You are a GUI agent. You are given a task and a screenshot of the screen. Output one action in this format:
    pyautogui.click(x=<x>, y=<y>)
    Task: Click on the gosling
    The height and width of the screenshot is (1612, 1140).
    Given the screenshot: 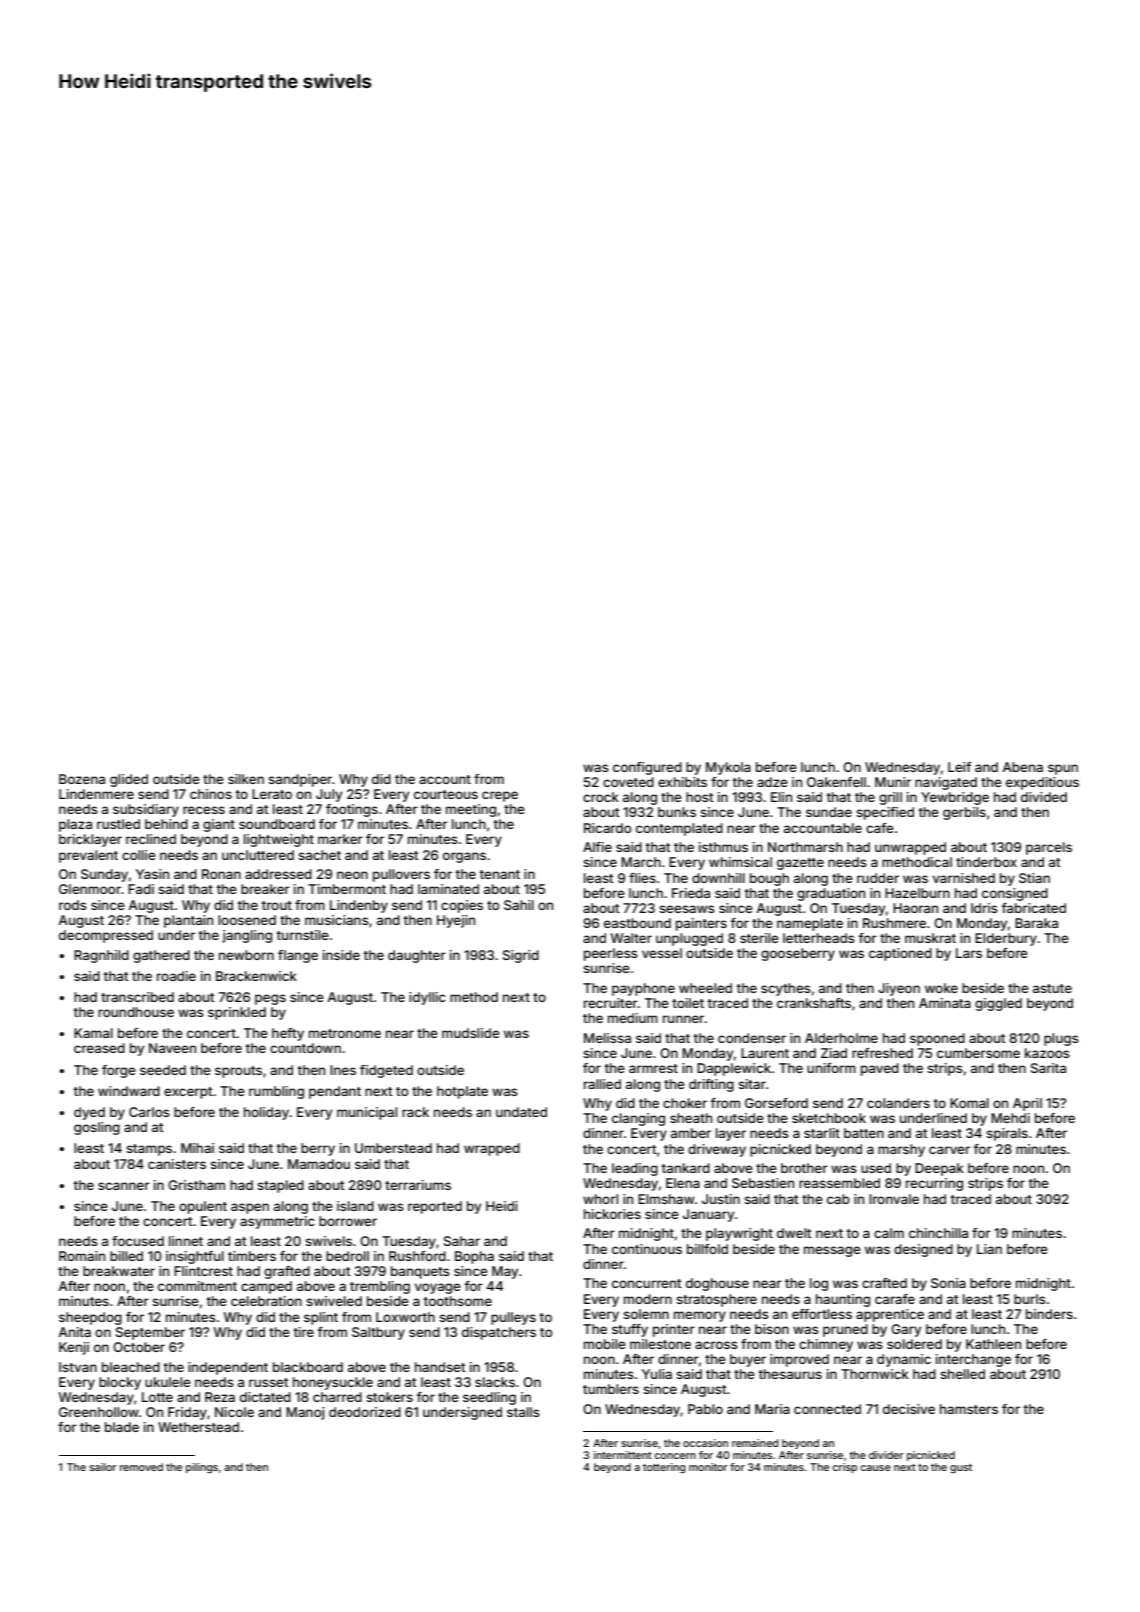 What is the action you would take?
    pyautogui.click(x=97, y=1128)
